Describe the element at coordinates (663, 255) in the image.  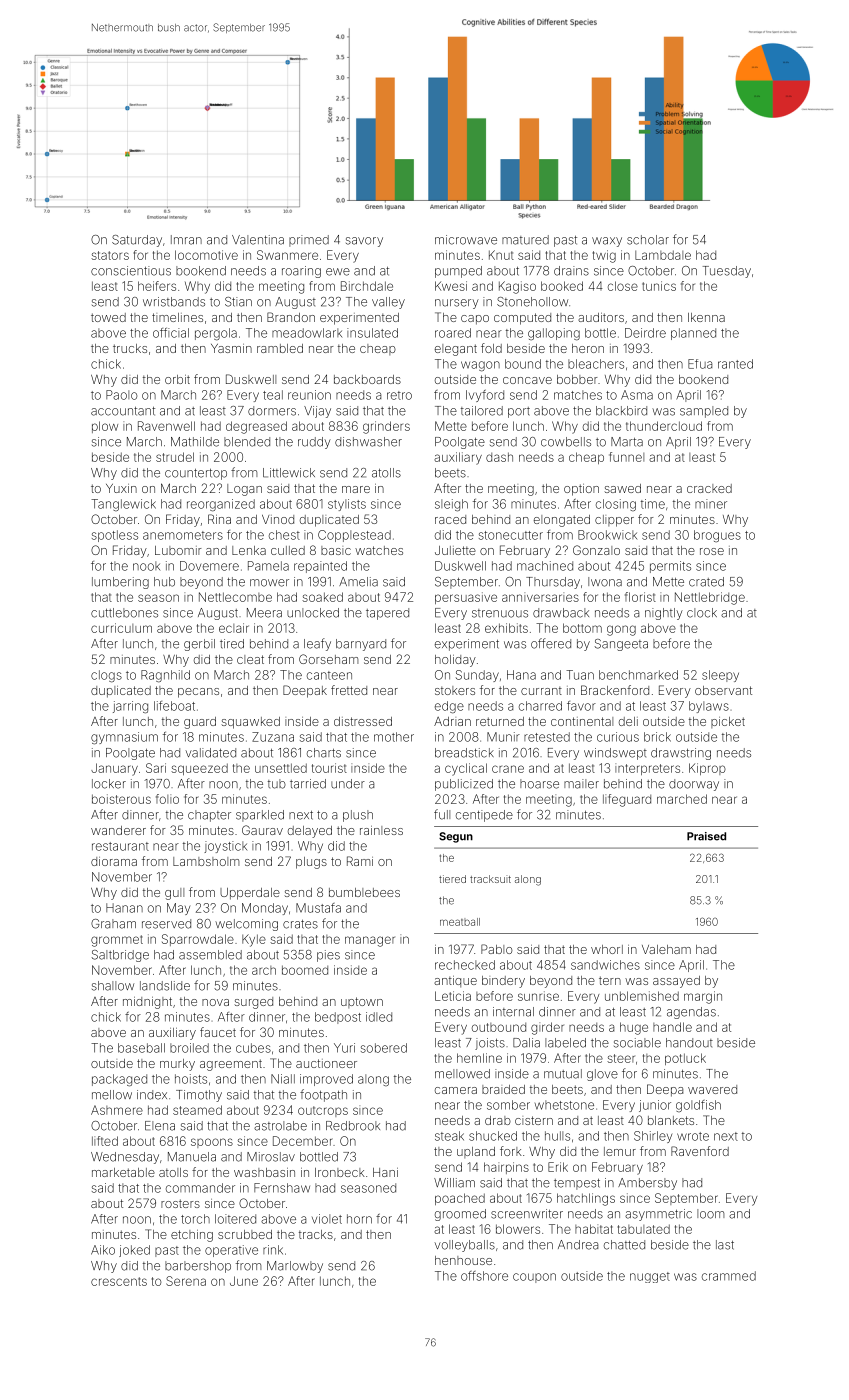
I see `Lambdale` at that location.
